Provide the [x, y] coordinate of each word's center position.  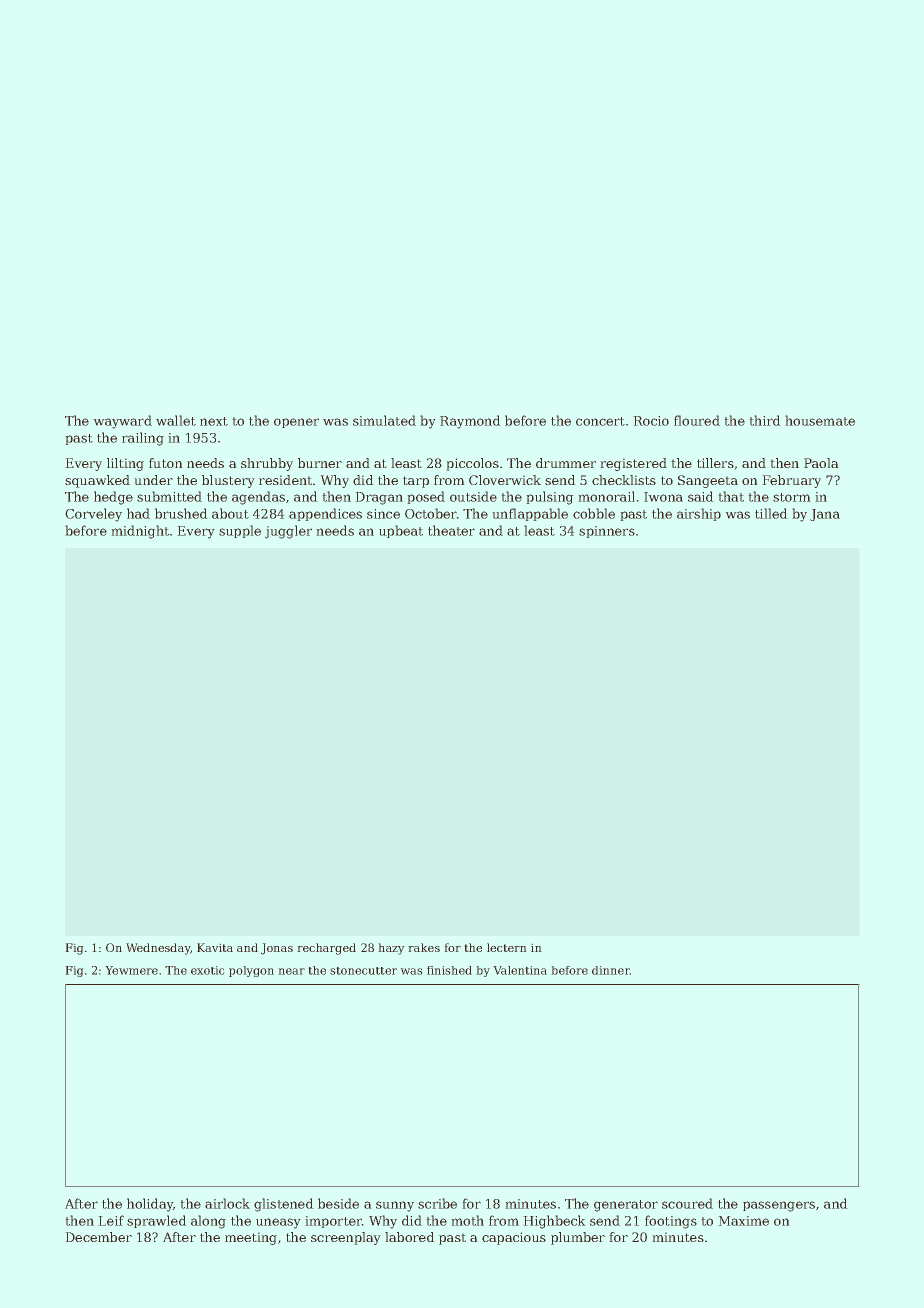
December [99, 1237]
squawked [97, 481]
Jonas [277, 949]
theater [451, 530]
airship [699, 514]
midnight [140, 532]
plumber [578, 1238]
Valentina [520, 970]
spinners [607, 532]
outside [473, 496]
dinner [611, 970]
